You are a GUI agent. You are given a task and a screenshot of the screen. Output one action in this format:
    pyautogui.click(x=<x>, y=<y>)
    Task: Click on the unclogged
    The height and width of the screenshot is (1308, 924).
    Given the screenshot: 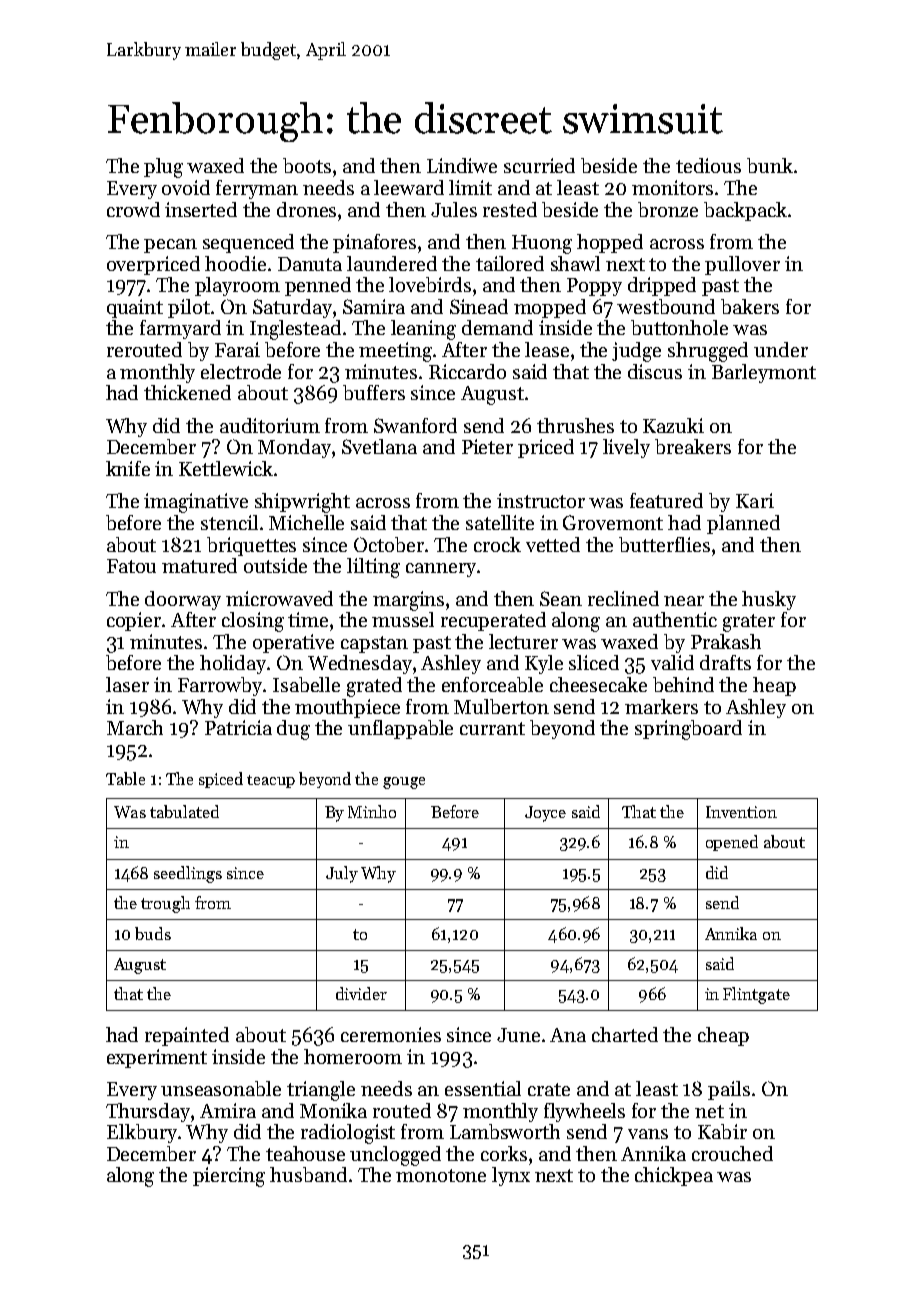 What is the action you would take?
    pyautogui.click(x=395, y=1156)
